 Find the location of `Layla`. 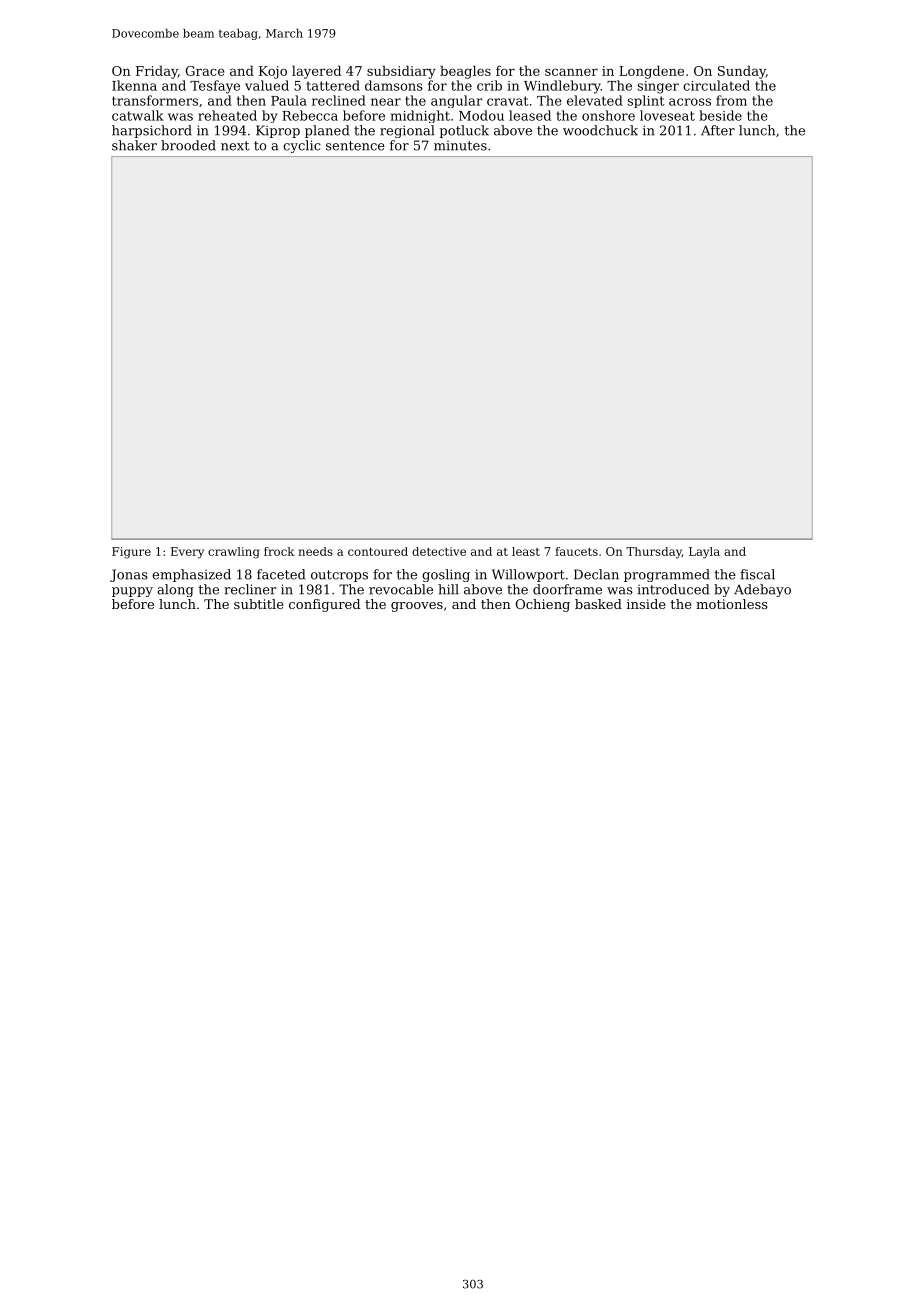

Layla is located at coordinates (704, 553).
